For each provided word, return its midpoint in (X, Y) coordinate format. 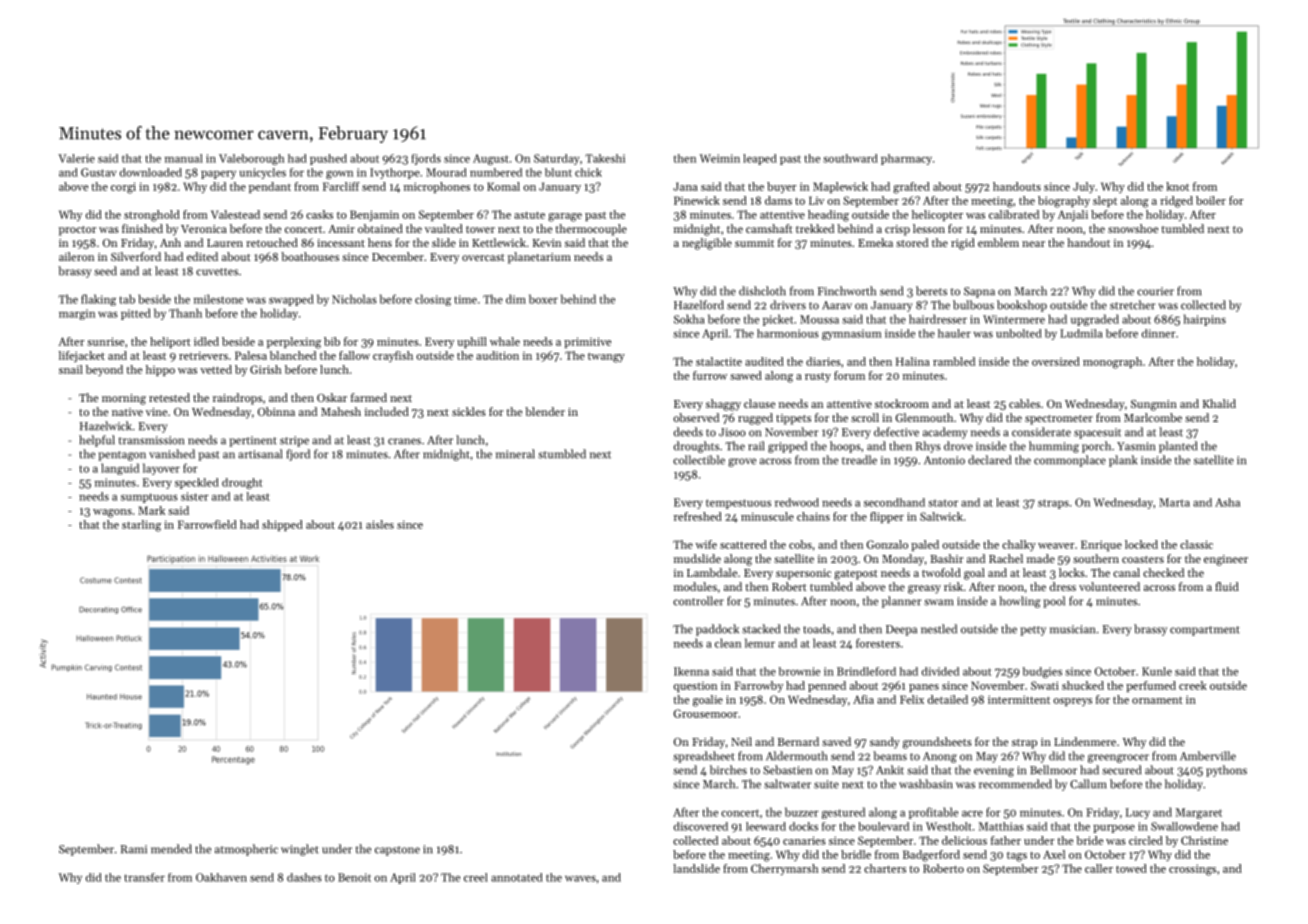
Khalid (1219, 403)
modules (695, 586)
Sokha (689, 319)
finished (142, 228)
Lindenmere (1085, 741)
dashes (304, 877)
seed (105, 271)
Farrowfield (207, 524)
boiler (1211, 200)
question (695, 687)
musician (1072, 629)
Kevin (547, 243)
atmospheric (246, 850)
